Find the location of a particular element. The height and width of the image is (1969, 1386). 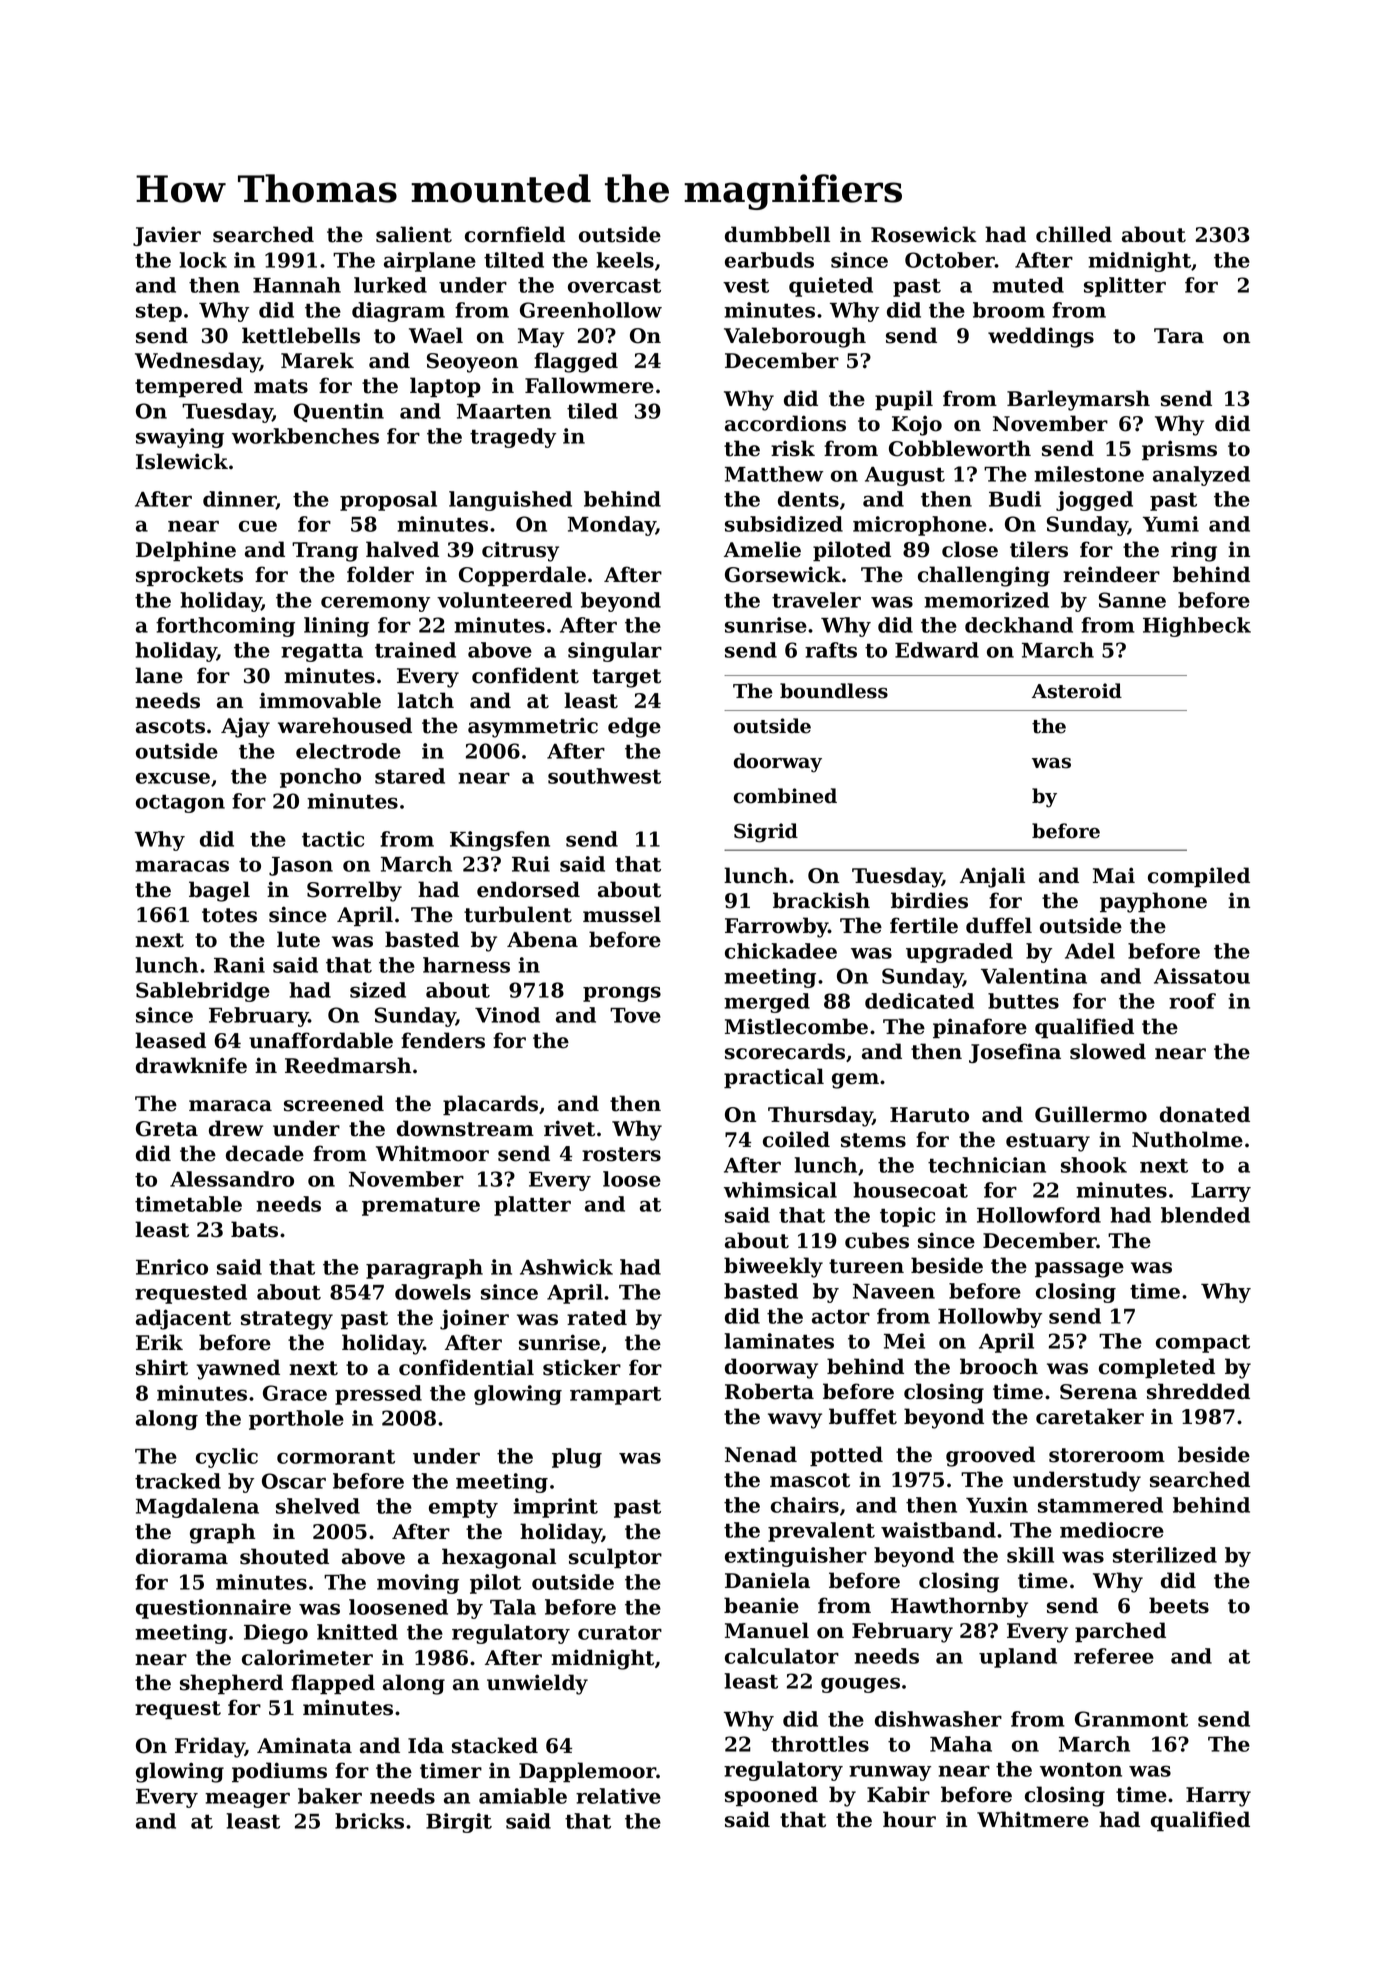

risk is located at coordinates (793, 448).
